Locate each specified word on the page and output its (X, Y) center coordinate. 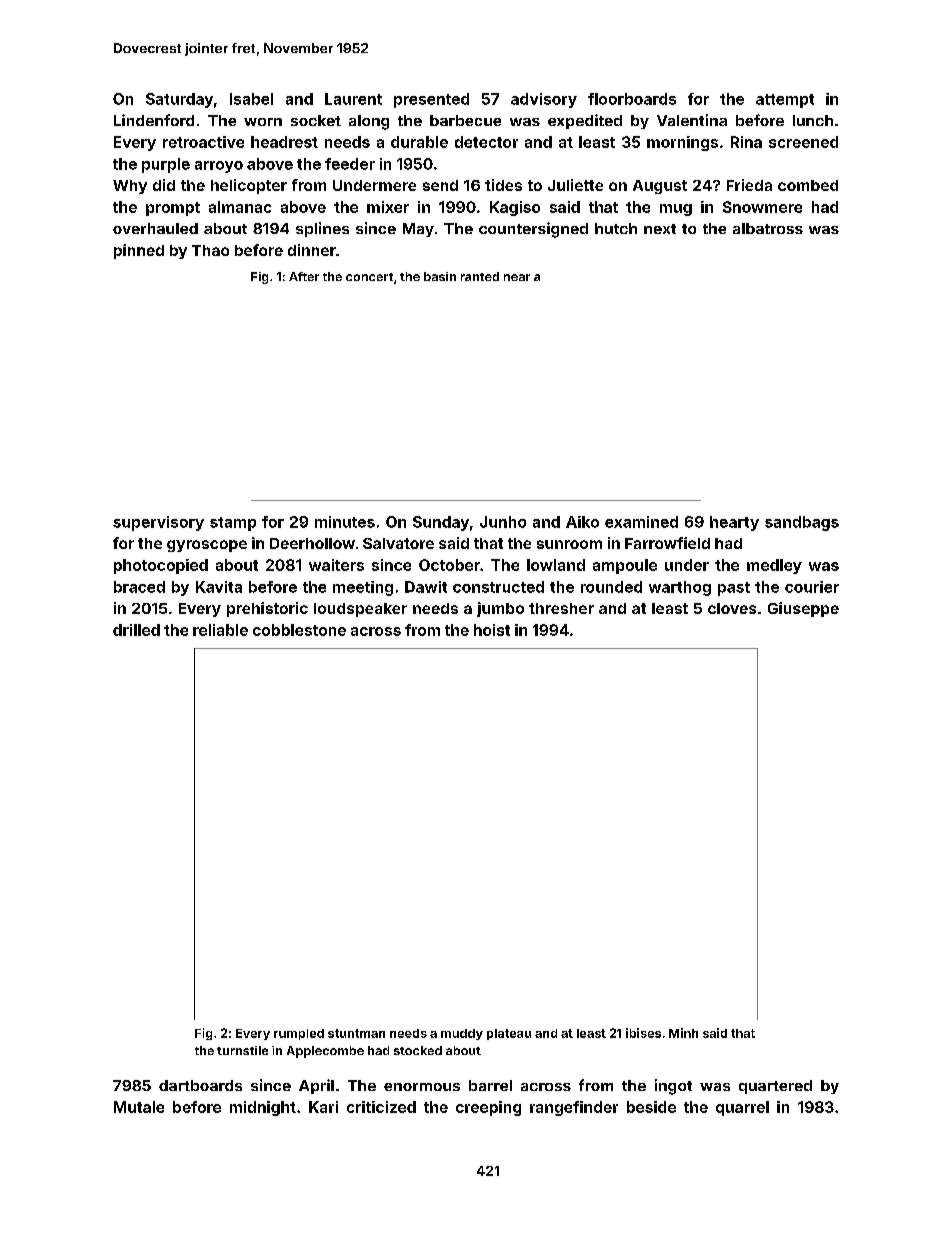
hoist (492, 630)
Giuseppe (803, 609)
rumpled (299, 1034)
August (660, 187)
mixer (388, 207)
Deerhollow (312, 543)
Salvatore (398, 543)
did (164, 185)
